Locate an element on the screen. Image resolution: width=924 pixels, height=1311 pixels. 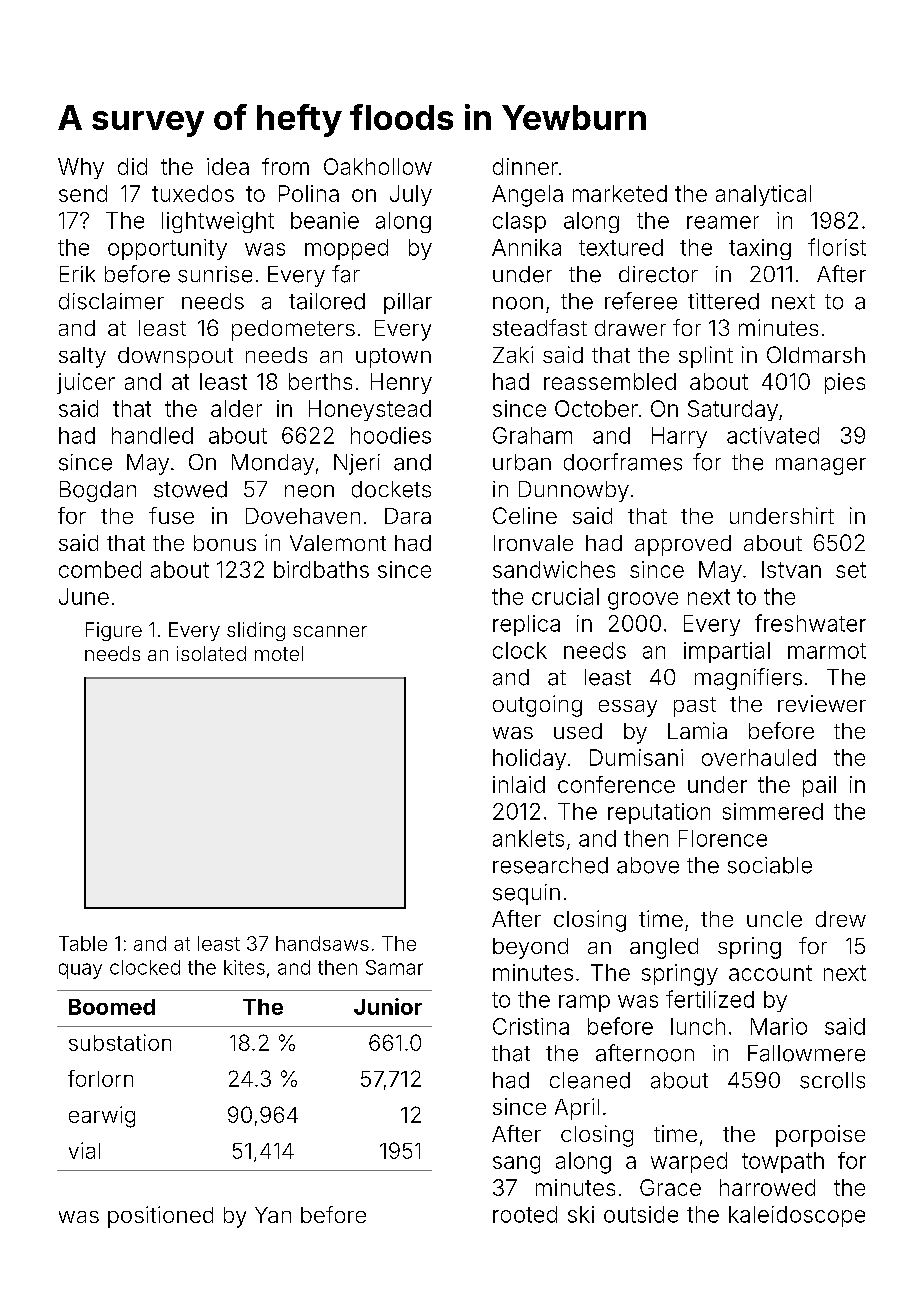
positioned is located at coordinates (160, 1217).
